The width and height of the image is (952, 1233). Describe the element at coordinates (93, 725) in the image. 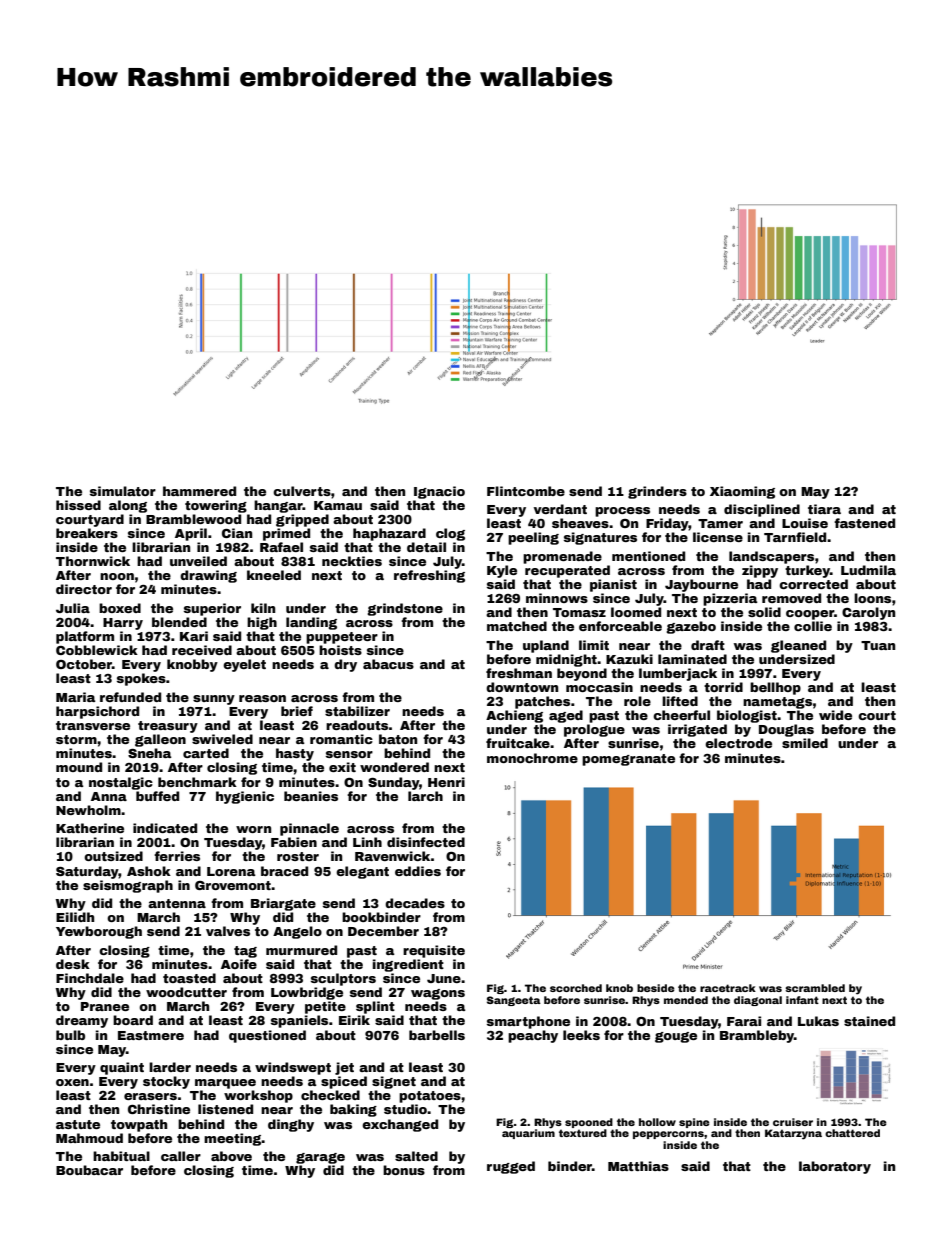

I see `transverse` at that location.
